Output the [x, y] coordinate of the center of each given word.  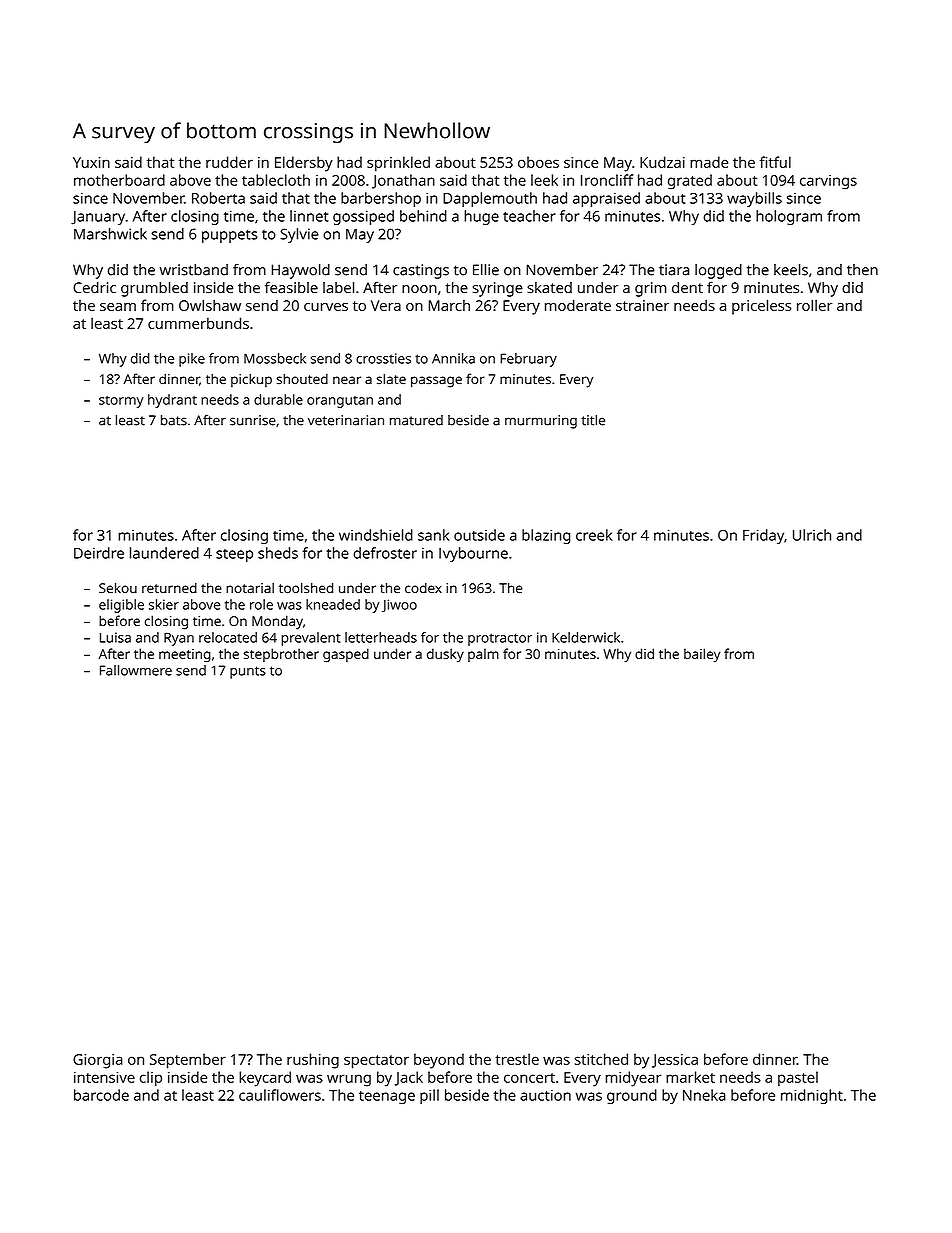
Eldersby [304, 164]
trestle [517, 1059]
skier [164, 604]
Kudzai [662, 162]
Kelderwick [586, 637]
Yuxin [91, 162]
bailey [702, 655]
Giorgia [97, 1061]
